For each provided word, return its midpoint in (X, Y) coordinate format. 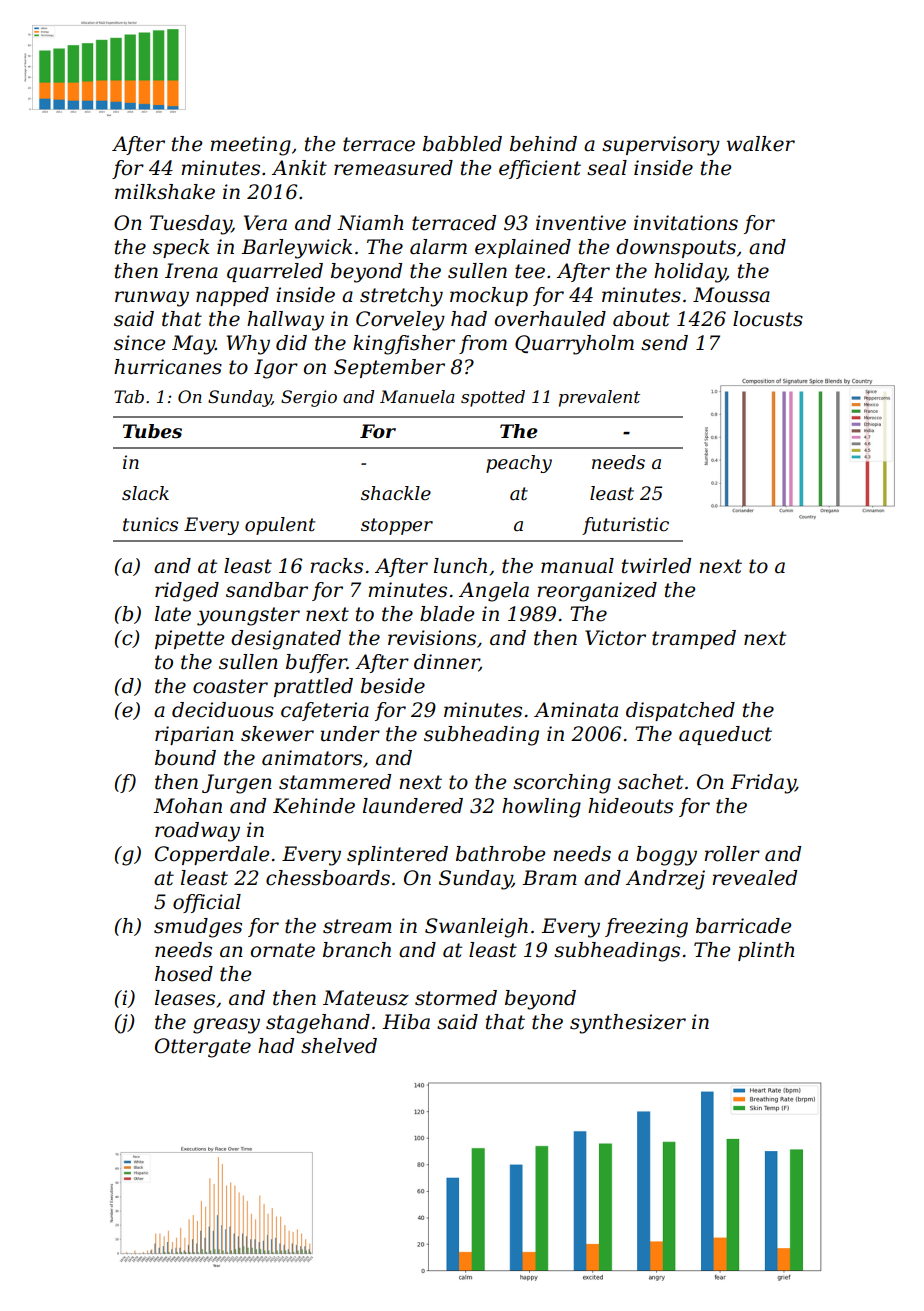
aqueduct (725, 735)
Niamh (370, 223)
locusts (768, 319)
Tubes (152, 431)
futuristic (625, 526)
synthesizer (628, 1024)
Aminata (576, 710)
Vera (265, 223)
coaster (230, 686)
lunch (460, 566)
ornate (283, 950)
